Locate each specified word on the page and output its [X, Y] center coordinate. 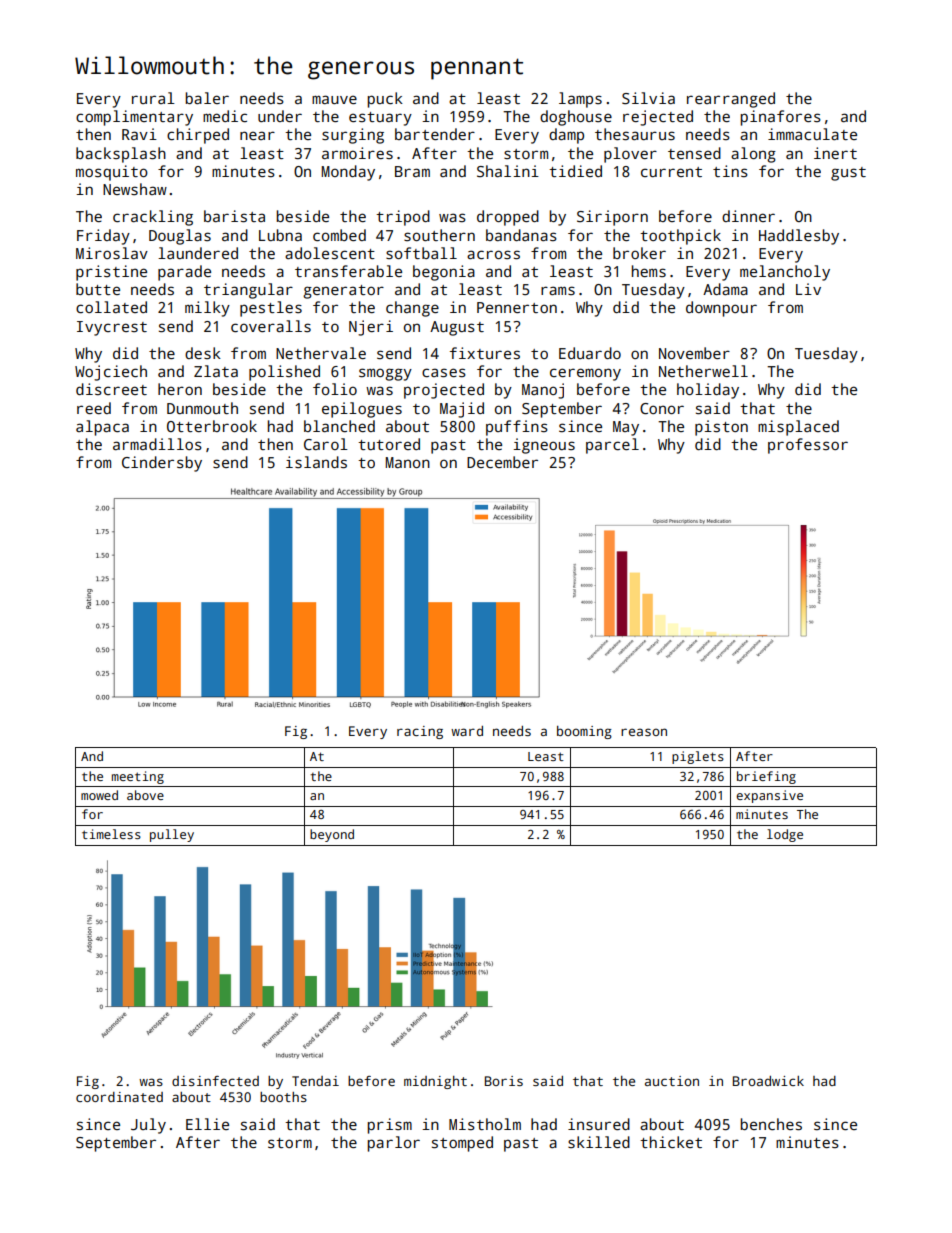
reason [644, 732]
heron [180, 389]
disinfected [215, 1081]
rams [558, 290]
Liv [808, 289]
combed [339, 235]
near [257, 135]
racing [420, 732]
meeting [138, 777]
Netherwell [703, 371]
